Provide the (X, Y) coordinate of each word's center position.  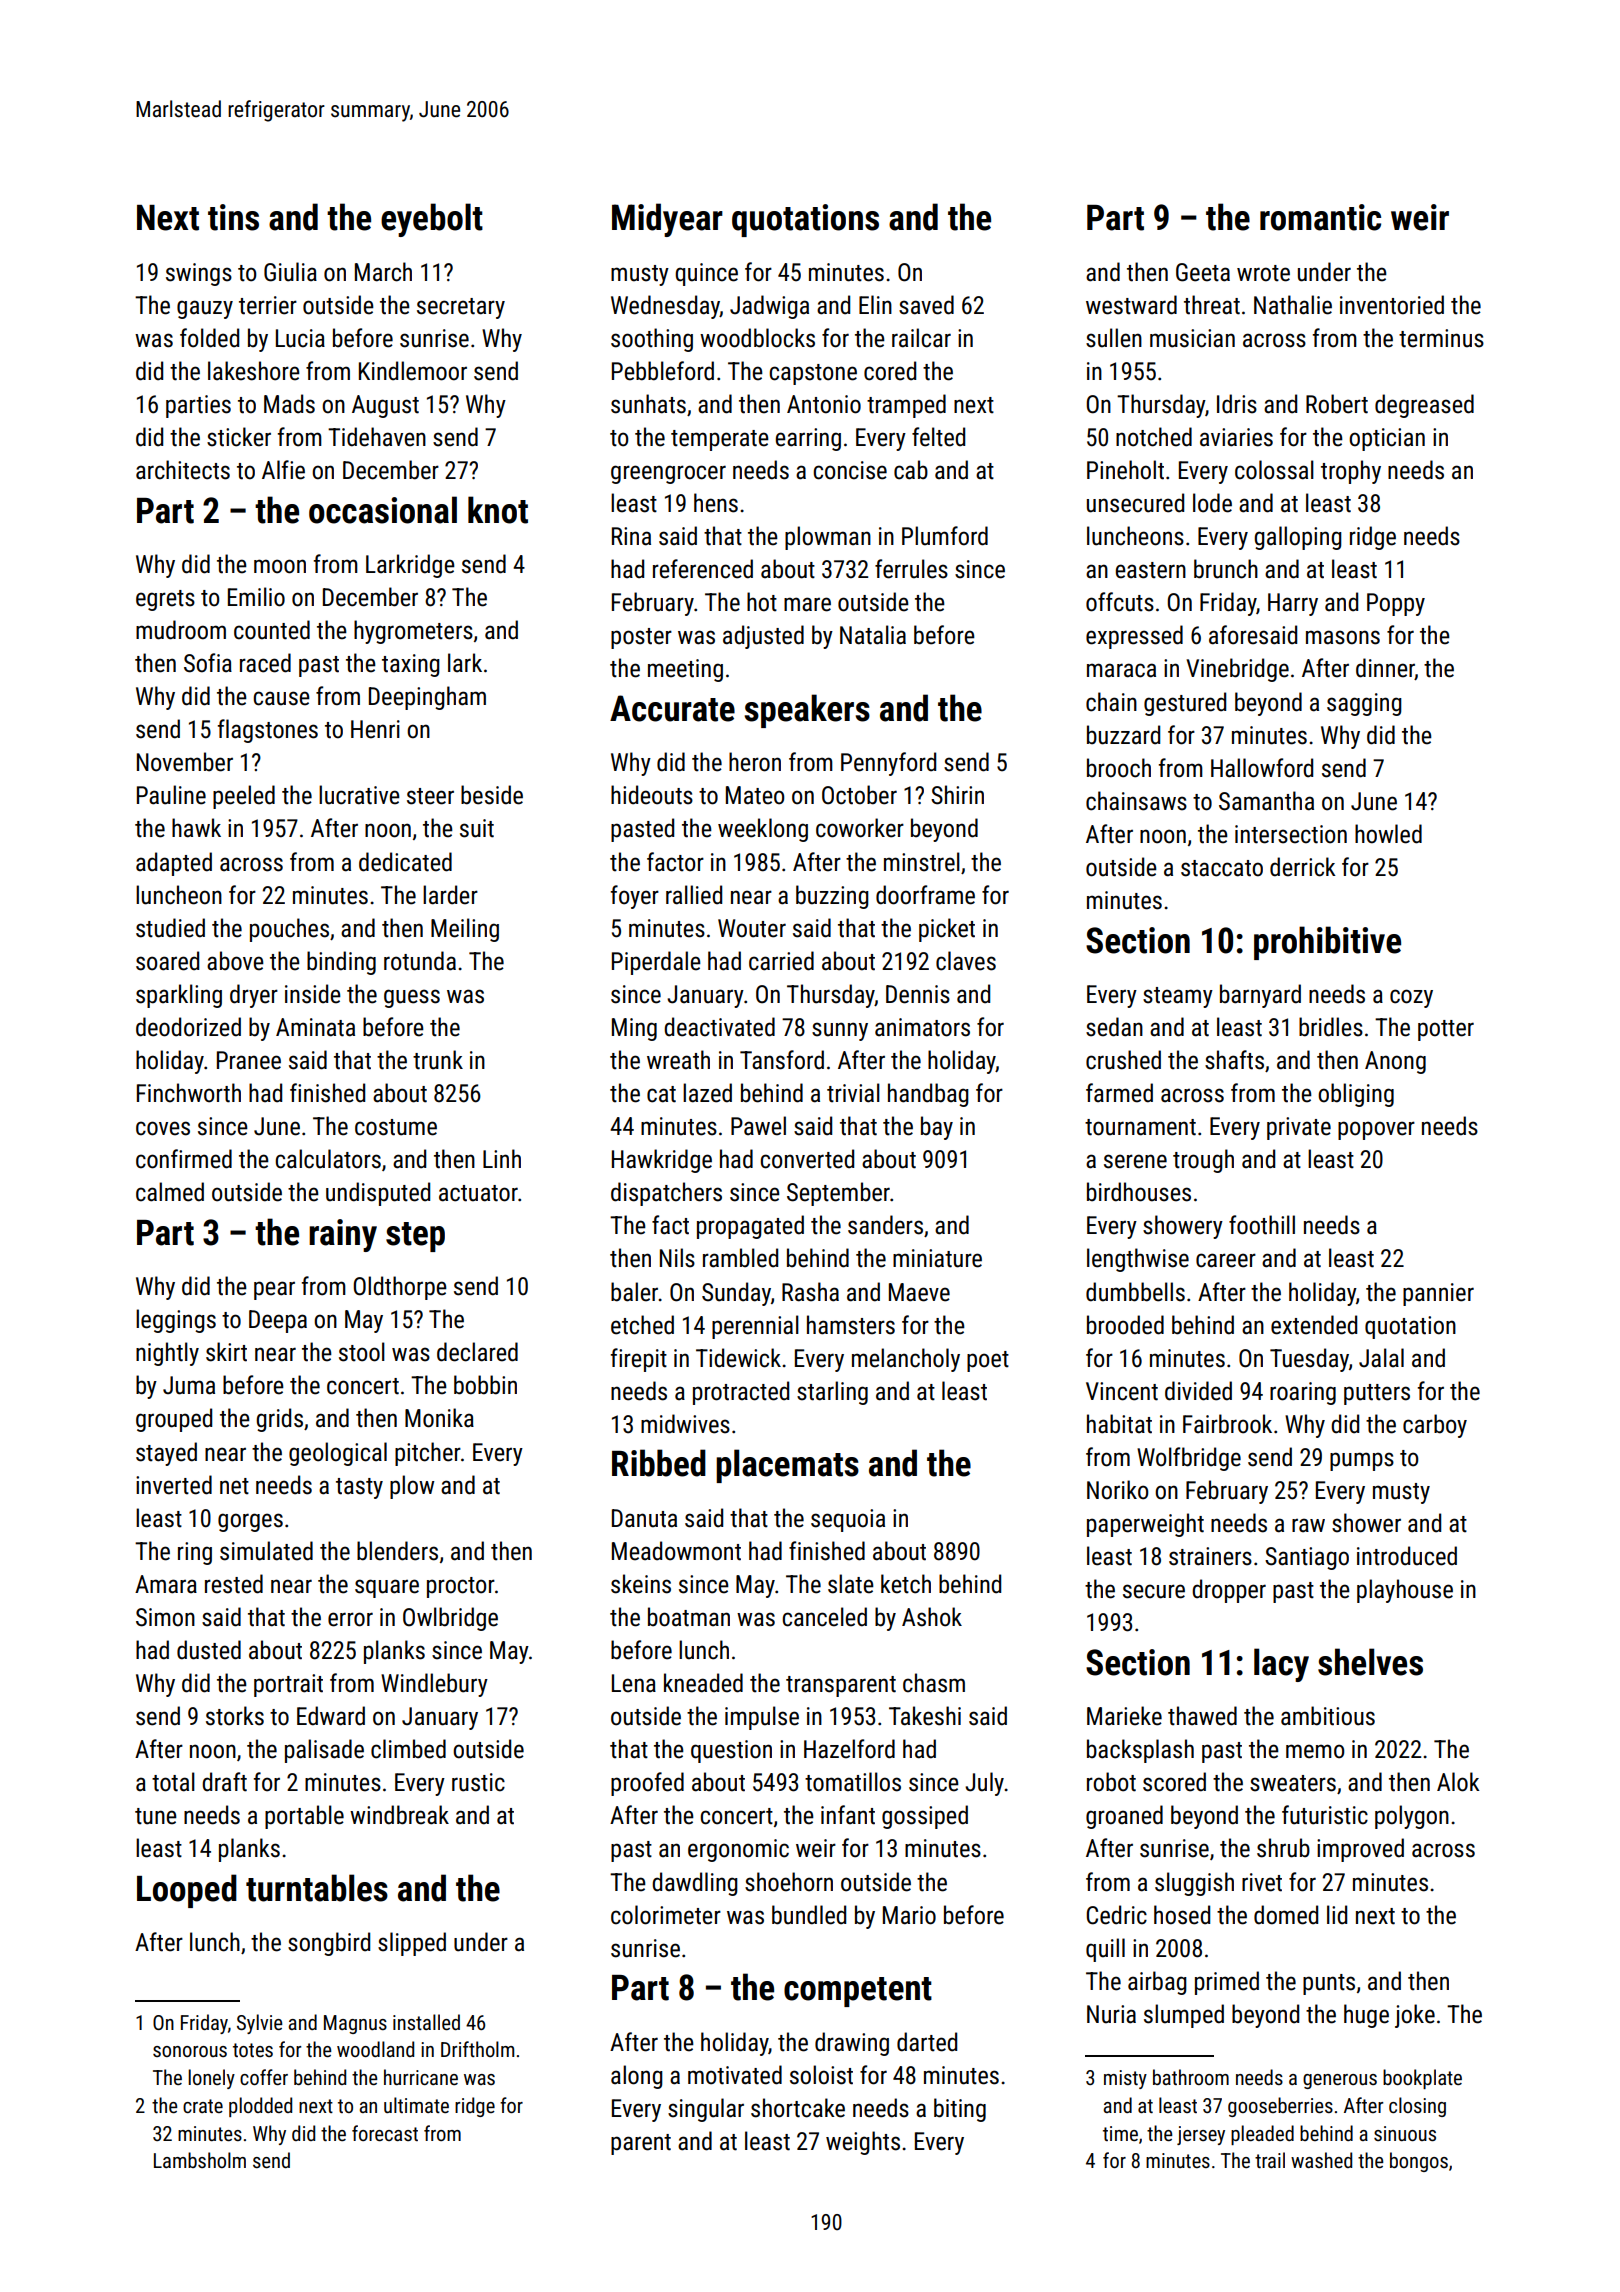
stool (362, 1352)
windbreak (399, 1815)
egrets (165, 600)
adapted (174, 864)
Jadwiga (769, 307)
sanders (885, 1225)
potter (1446, 1030)
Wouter (752, 928)
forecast (385, 2133)
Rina (631, 536)
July (984, 1784)
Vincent (1122, 1391)
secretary (461, 308)
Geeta (1203, 272)
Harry (1293, 604)
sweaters (1293, 1783)
